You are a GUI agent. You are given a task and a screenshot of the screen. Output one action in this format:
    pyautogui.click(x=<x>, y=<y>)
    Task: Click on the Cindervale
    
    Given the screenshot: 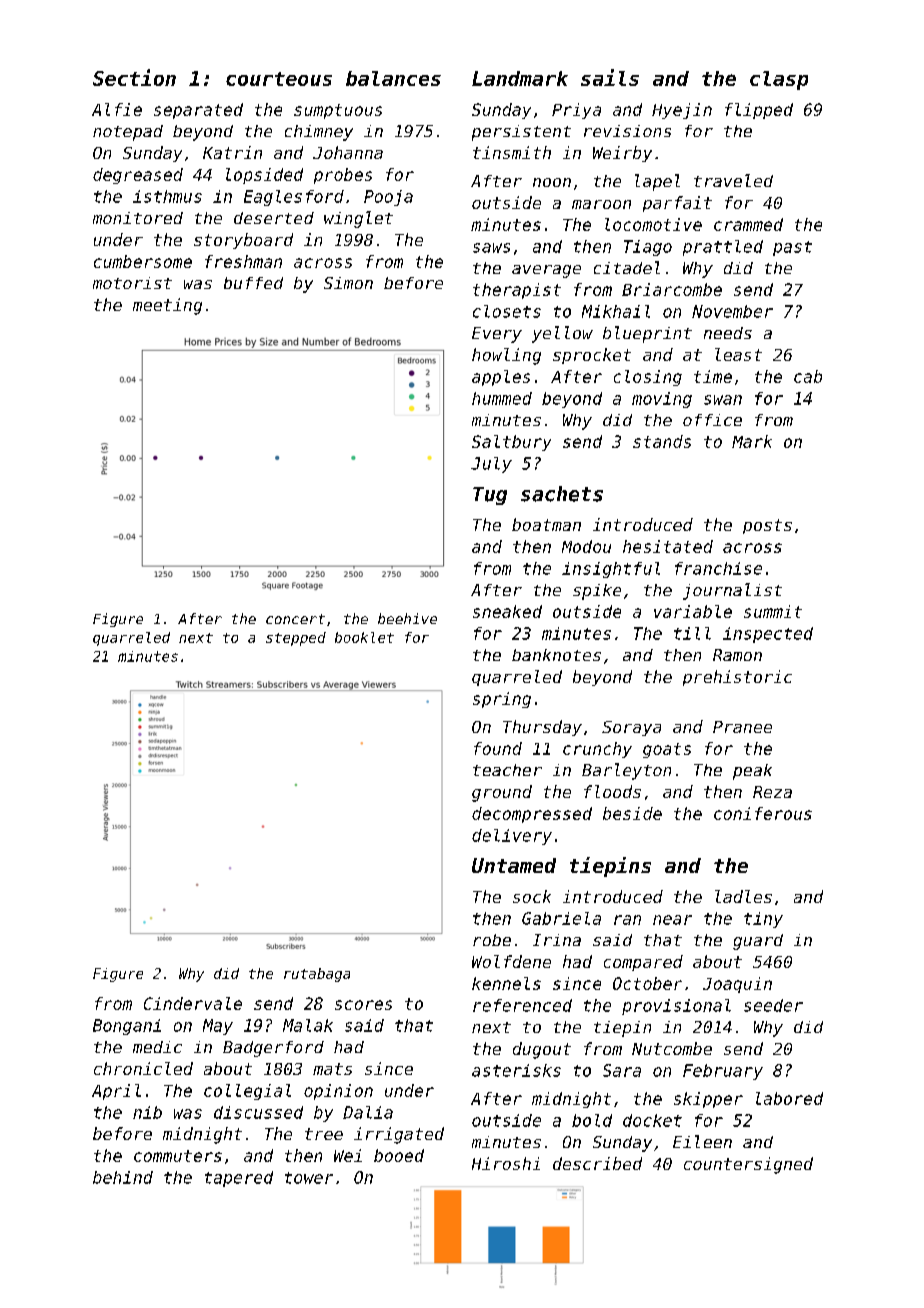 What is the action you would take?
    pyautogui.click(x=193, y=1003)
